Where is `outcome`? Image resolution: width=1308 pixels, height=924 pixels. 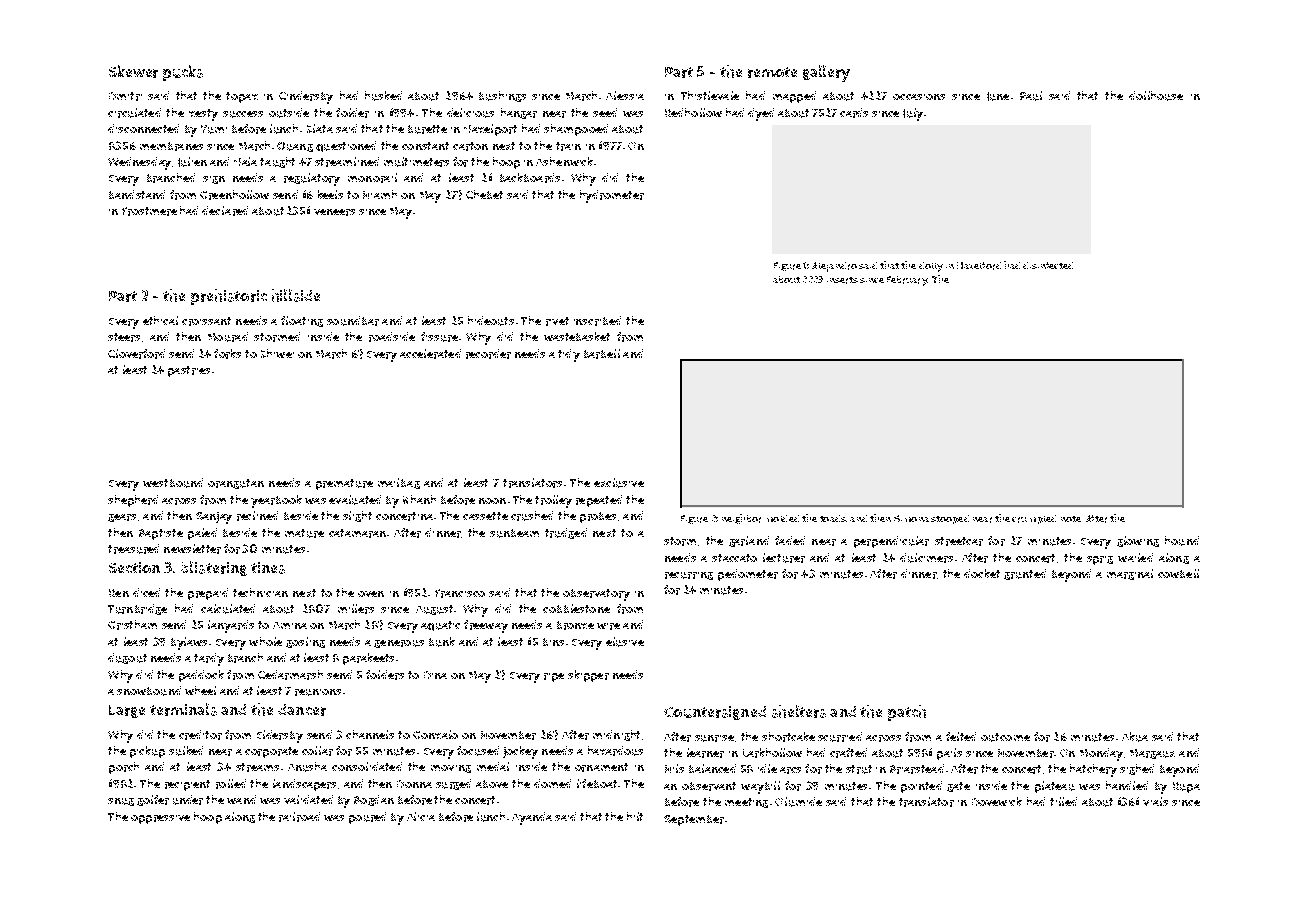 outcome is located at coordinates (1005, 737).
